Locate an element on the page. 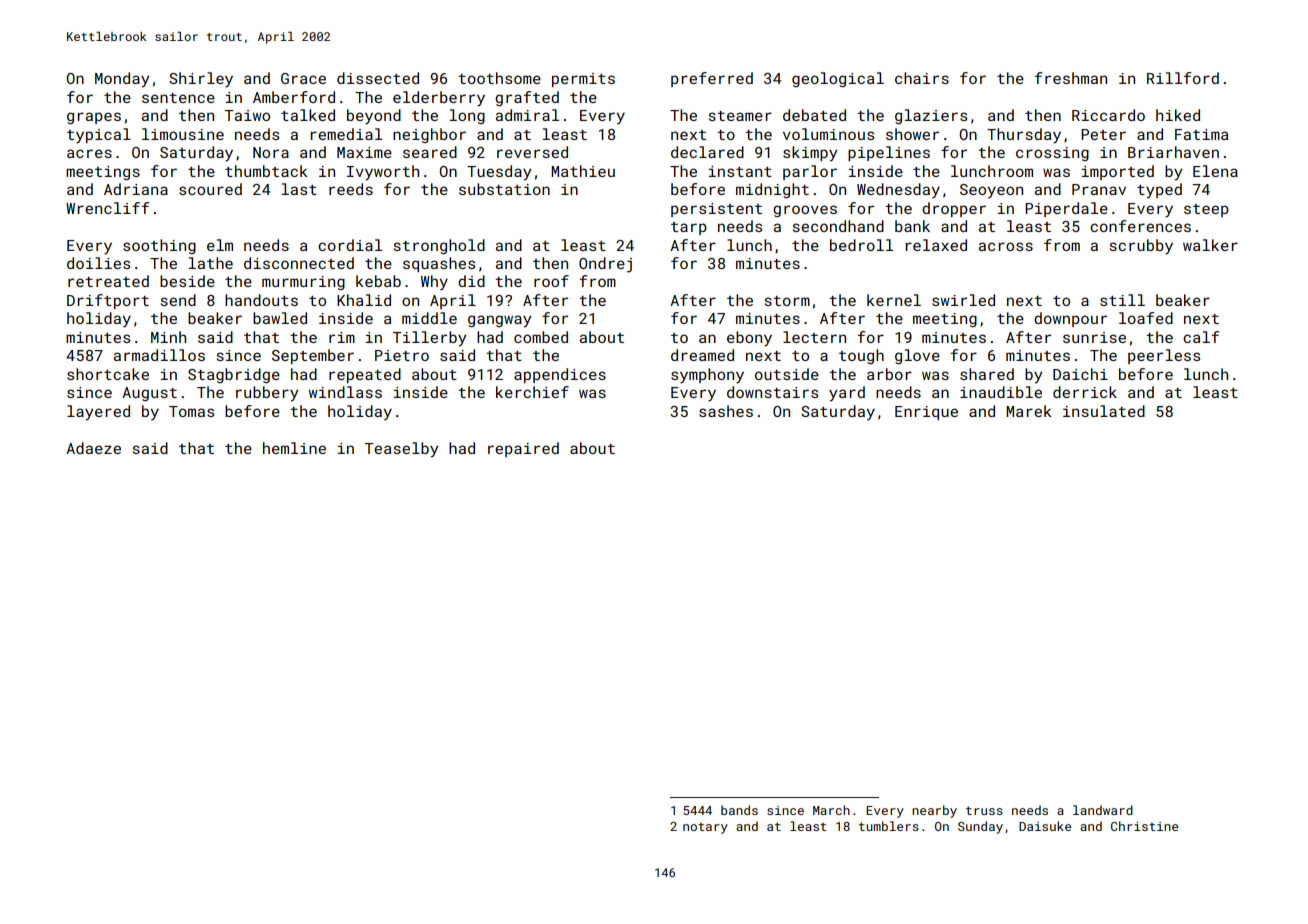 Image resolution: width=1308 pixels, height=924 pixels. bands is located at coordinates (739, 810).
